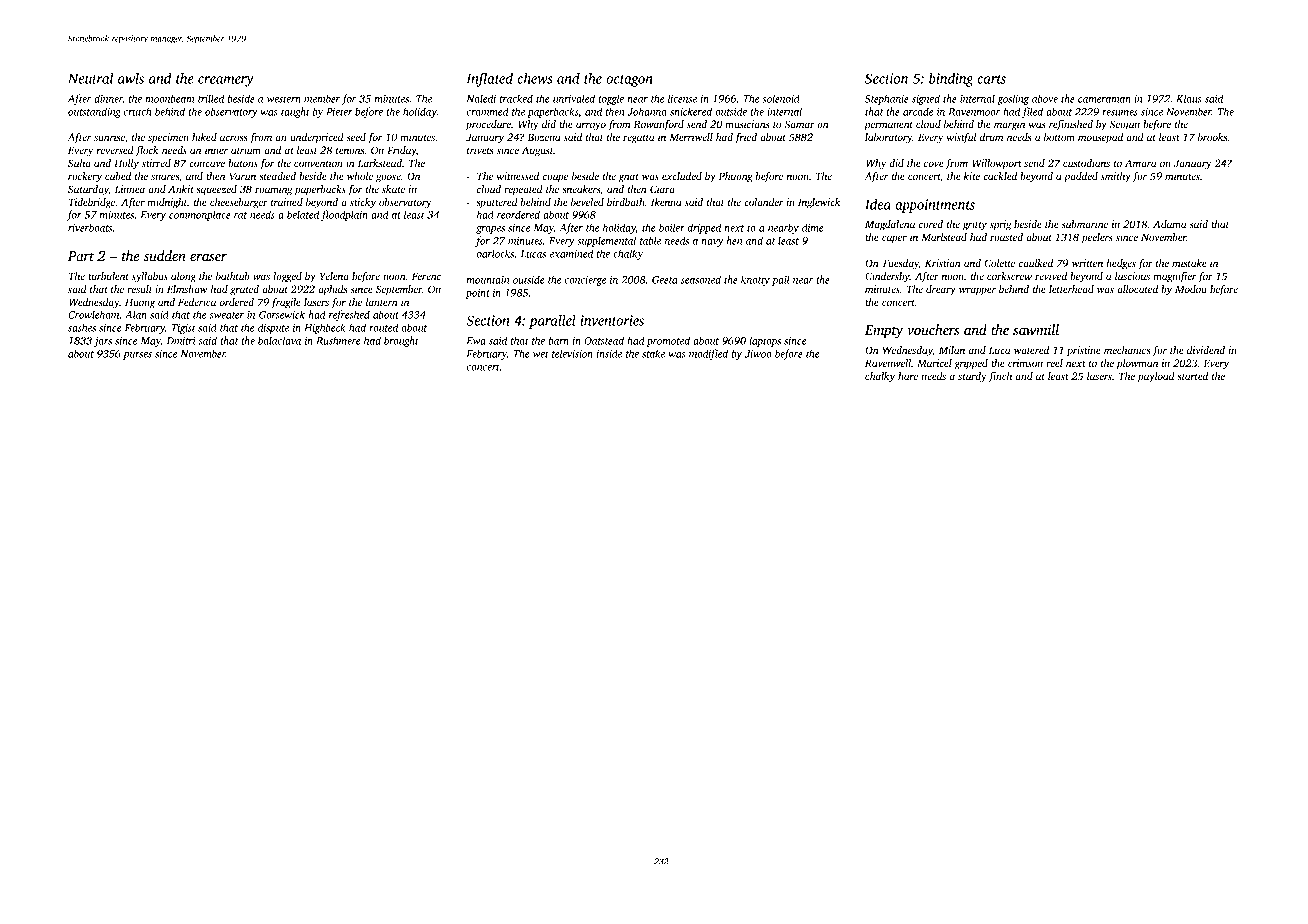  What do you see at coordinates (534, 78) in the page?
I see `chews` at bounding box center [534, 78].
